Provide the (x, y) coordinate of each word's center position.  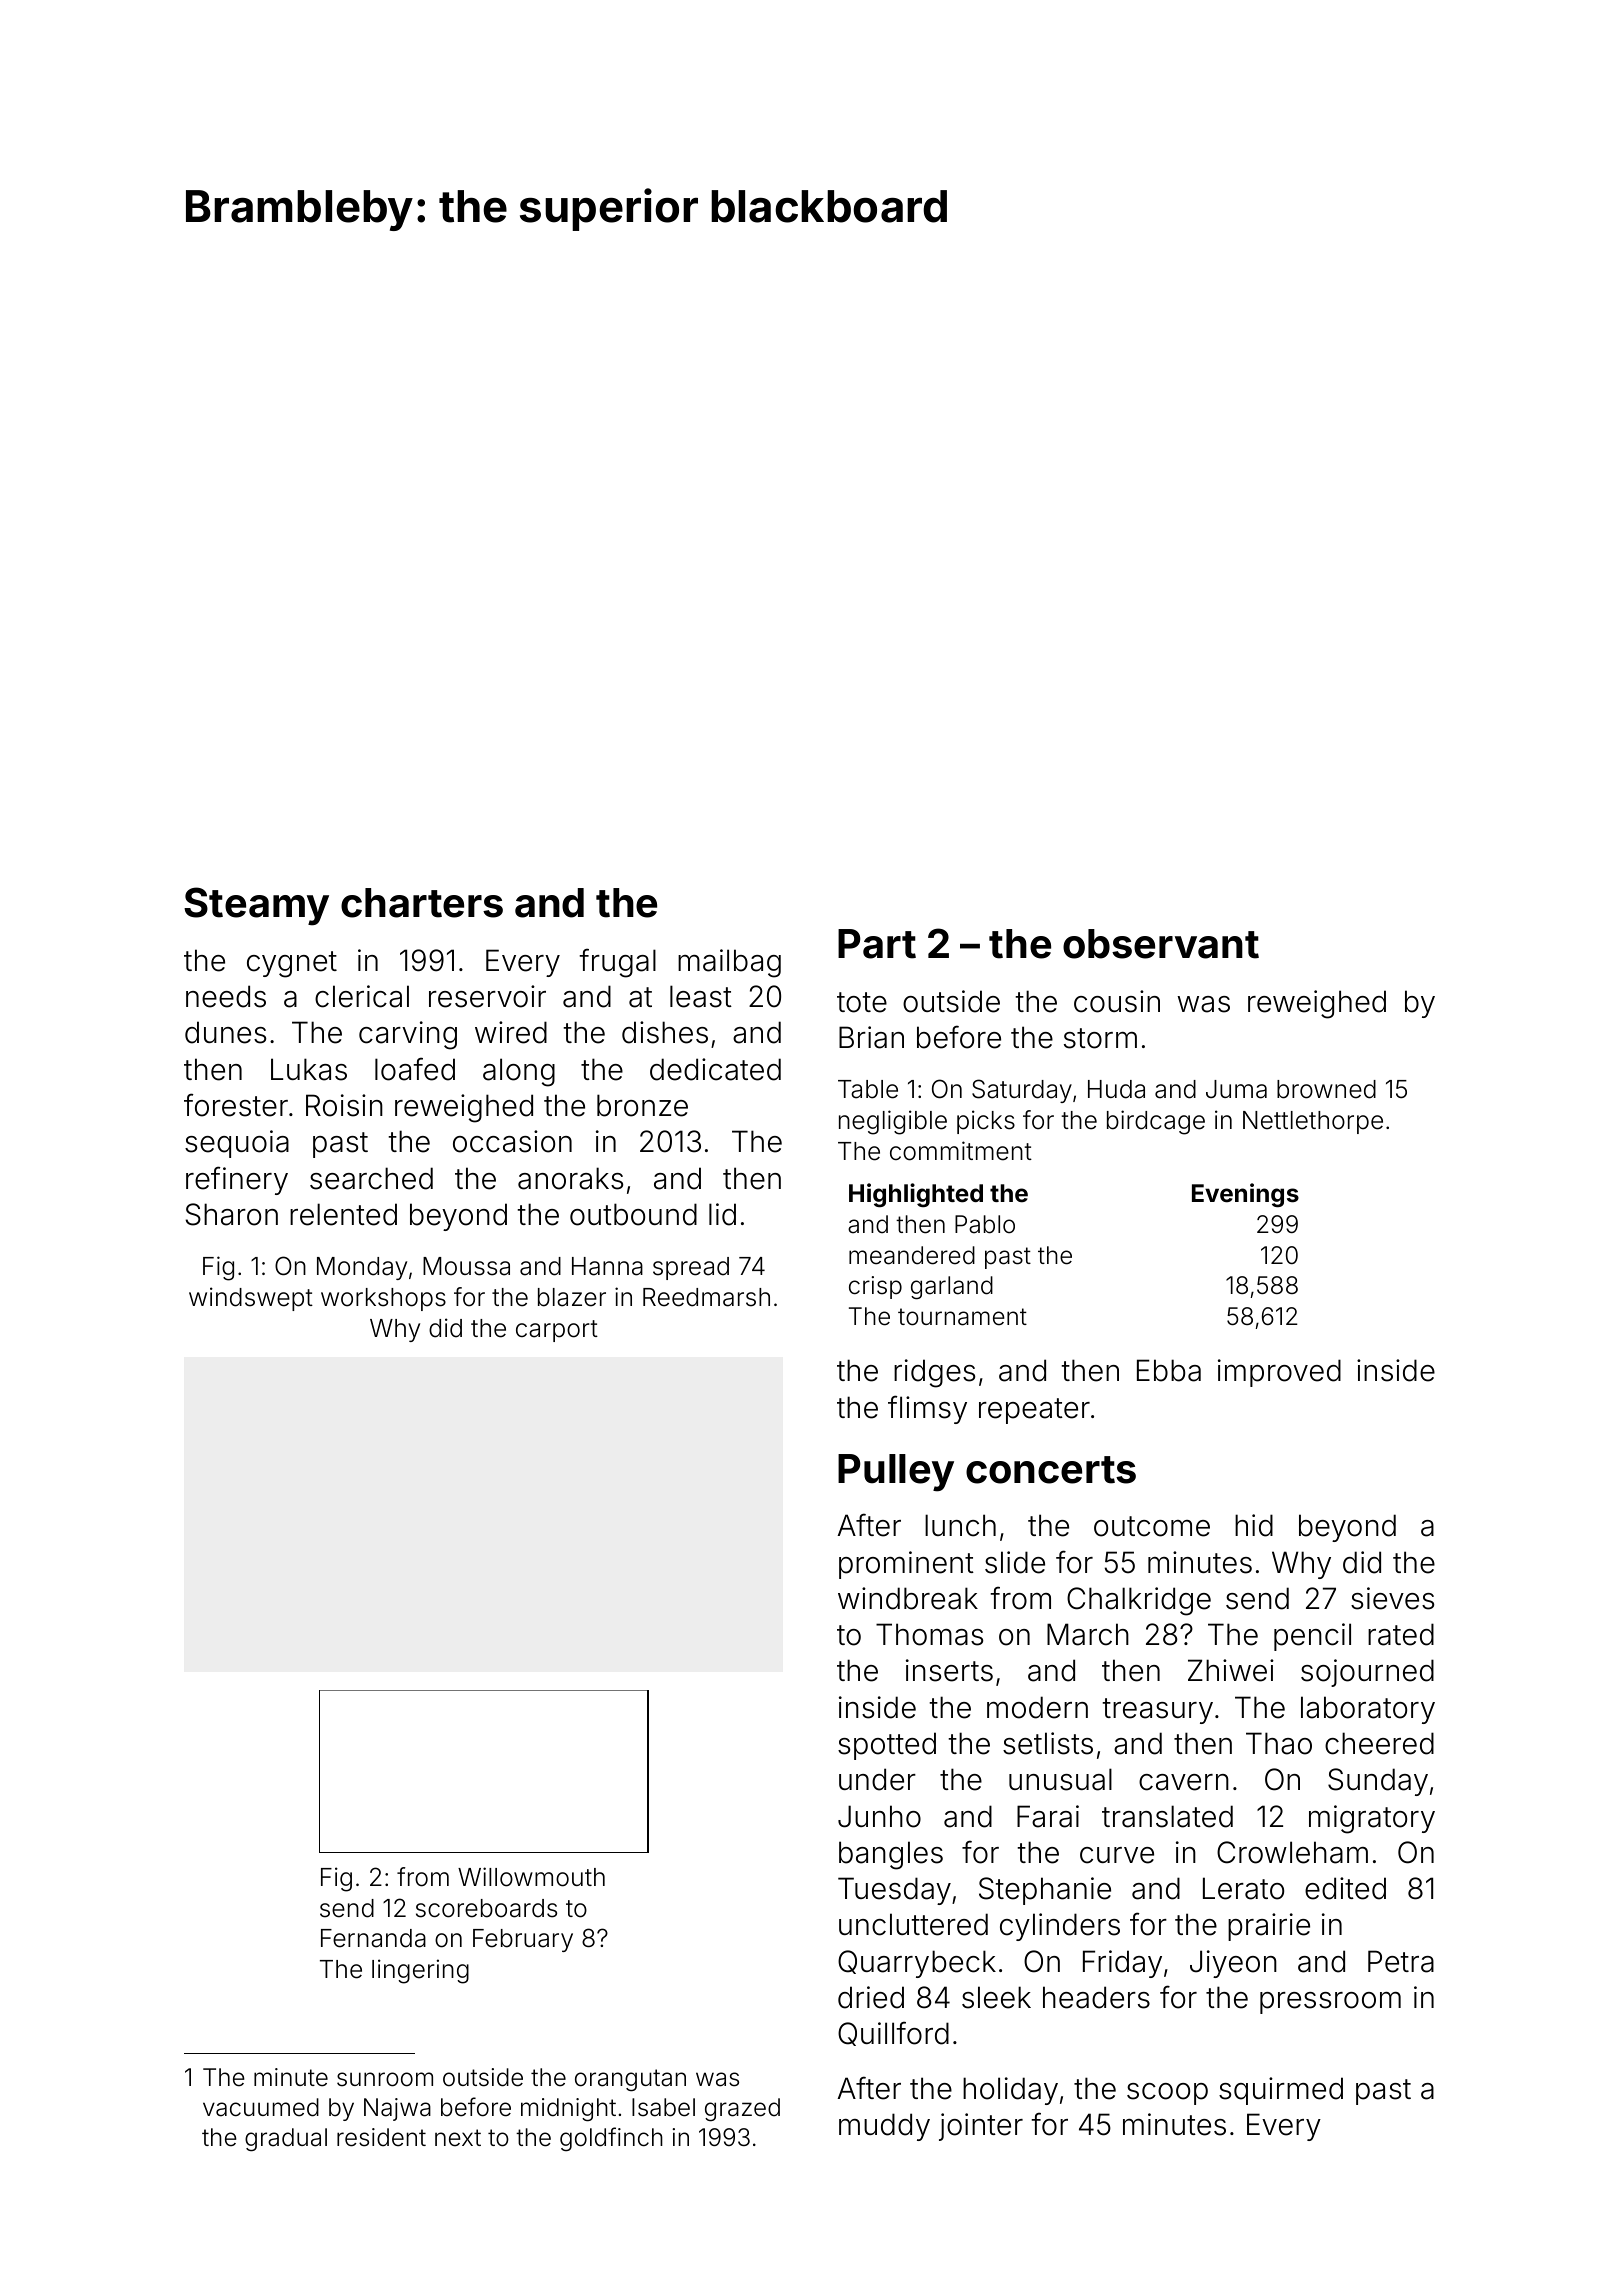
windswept (251, 1299)
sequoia (237, 1144)
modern (1037, 1707)
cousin (1117, 1001)
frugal (617, 963)
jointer (981, 2127)
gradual (286, 2139)
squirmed (1281, 2091)
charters (422, 903)
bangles (891, 1855)
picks (986, 1122)
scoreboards (486, 1908)
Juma (1236, 1089)
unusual (1060, 1779)
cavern (1184, 1782)
